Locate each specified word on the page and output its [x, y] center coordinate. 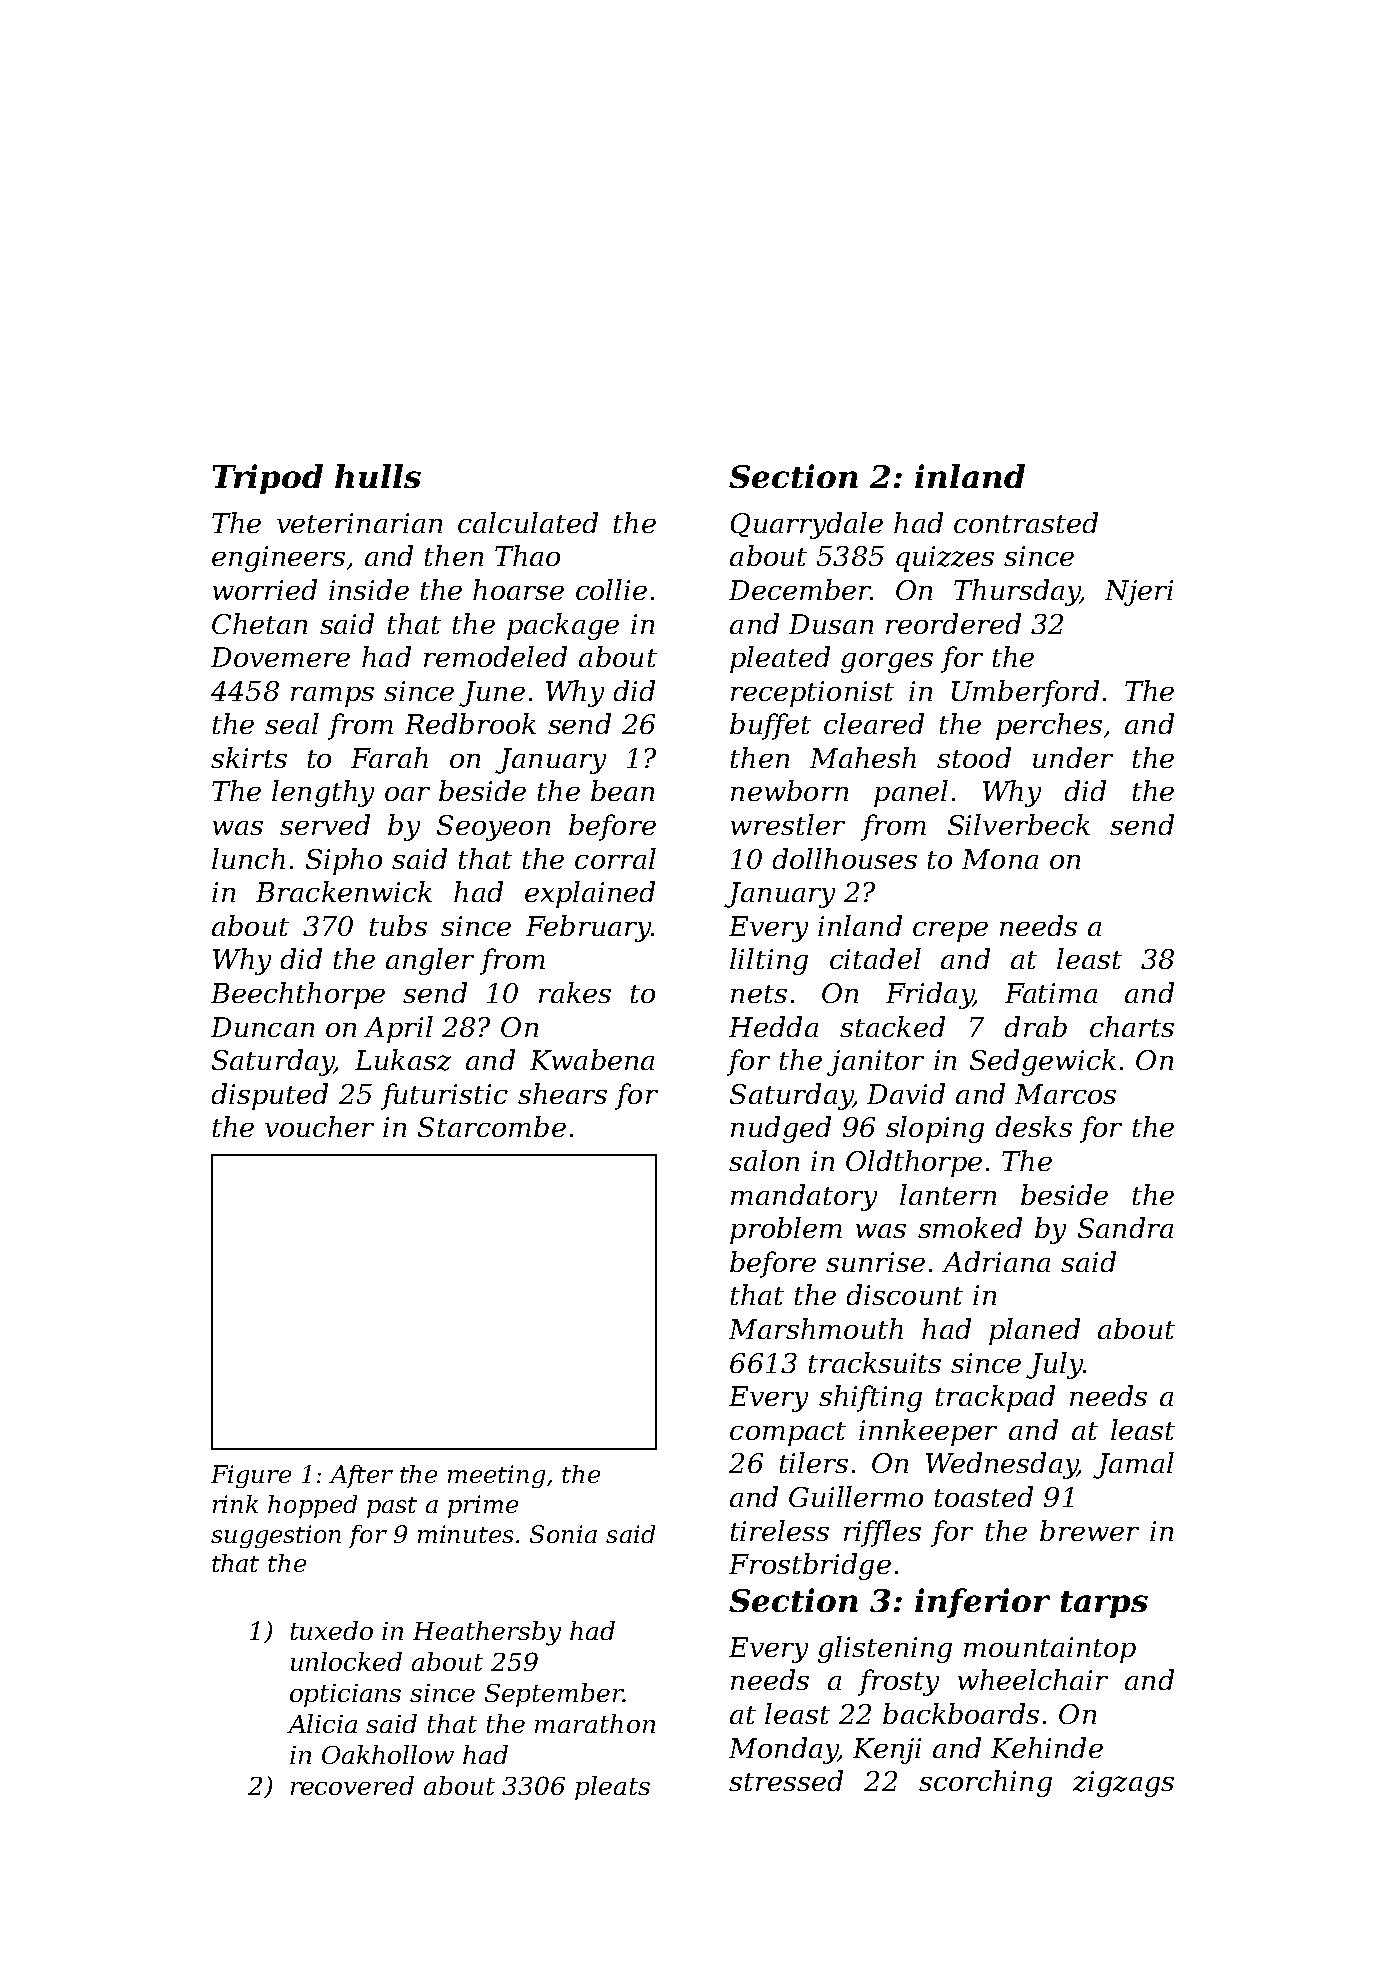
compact [788, 1434]
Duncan [262, 1027]
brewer [1089, 1530]
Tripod [268, 479]
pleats [612, 1788]
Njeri [1139, 593]
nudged [781, 1129]
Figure [251, 1476]
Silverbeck [1019, 824]
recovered [352, 1785]
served [325, 824]
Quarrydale [807, 525]
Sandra [1125, 1227]
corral [615, 858]
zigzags [1123, 1784]
